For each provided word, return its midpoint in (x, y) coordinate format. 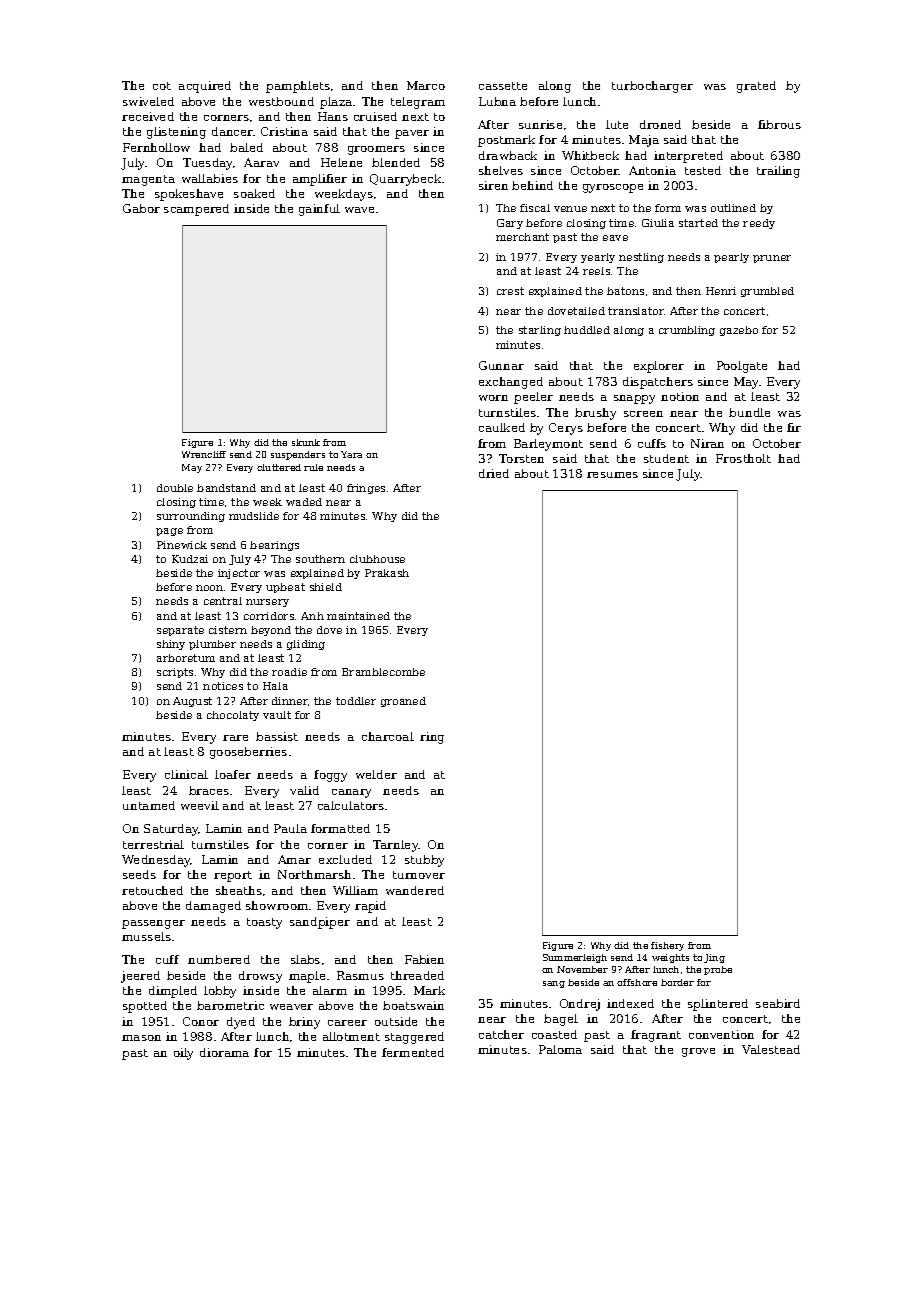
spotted (145, 1007)
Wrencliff (204, 454)
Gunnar (501, 365)
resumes (612, 475)
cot (162, 86)
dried (494, 473)
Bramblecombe (383, 672)
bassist (277, 736)
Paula (290, 828)
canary (351, 793)
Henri (721, 291)
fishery (667, 946)
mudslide (254, 516)
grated (756, 87)
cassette (503, 86)
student (666, 458)
